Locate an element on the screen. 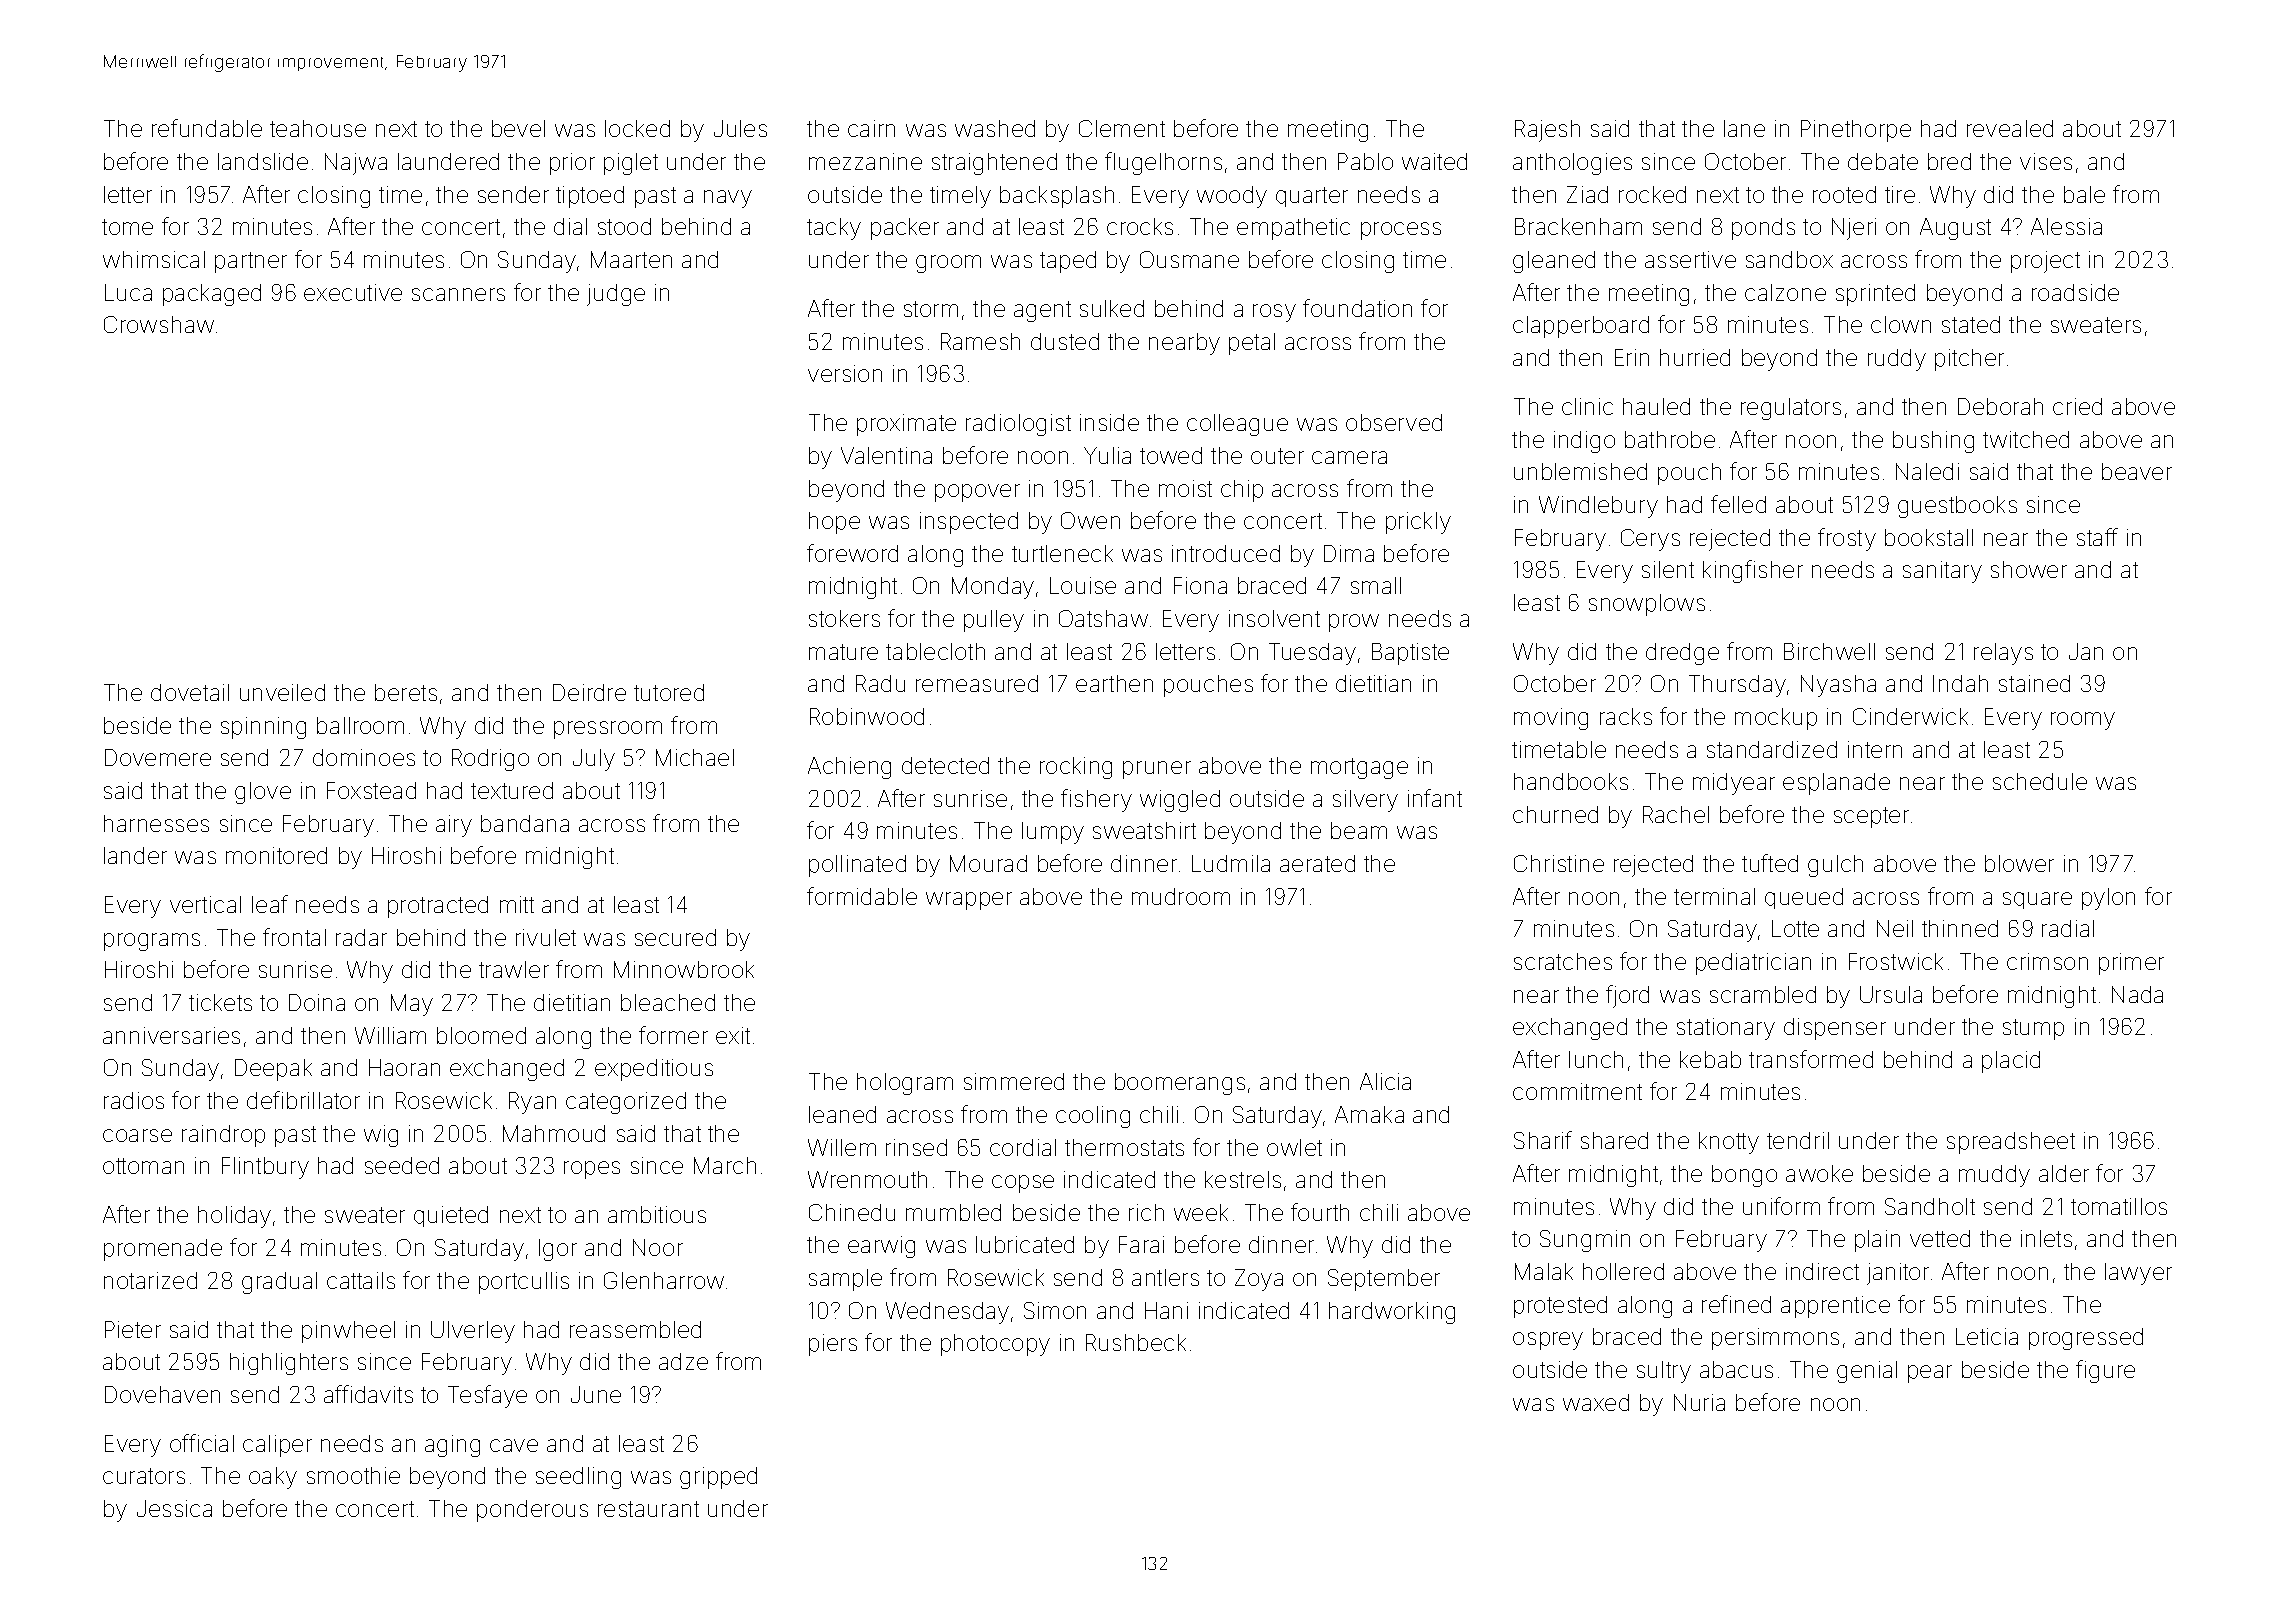 This screenshot has width=2282, height=1614. ottoman is located at coordinates (143, 1166).
